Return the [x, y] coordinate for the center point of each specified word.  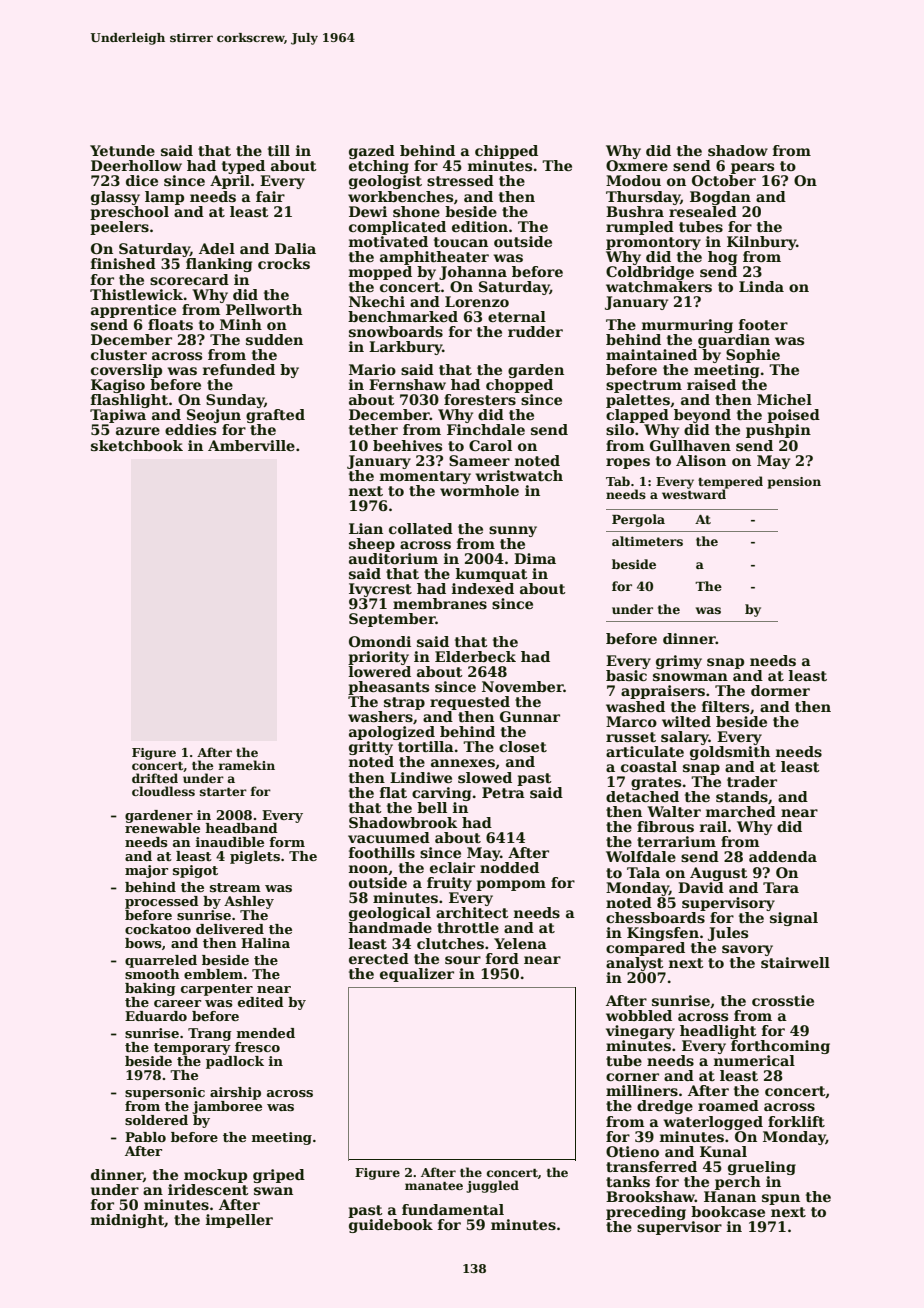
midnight [127, 1221]
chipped [506, 152]
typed [243, 167]
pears [752, 168]
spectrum [644, 386]
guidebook [391, 1226]
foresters [480, 399]
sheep [372, 545]
